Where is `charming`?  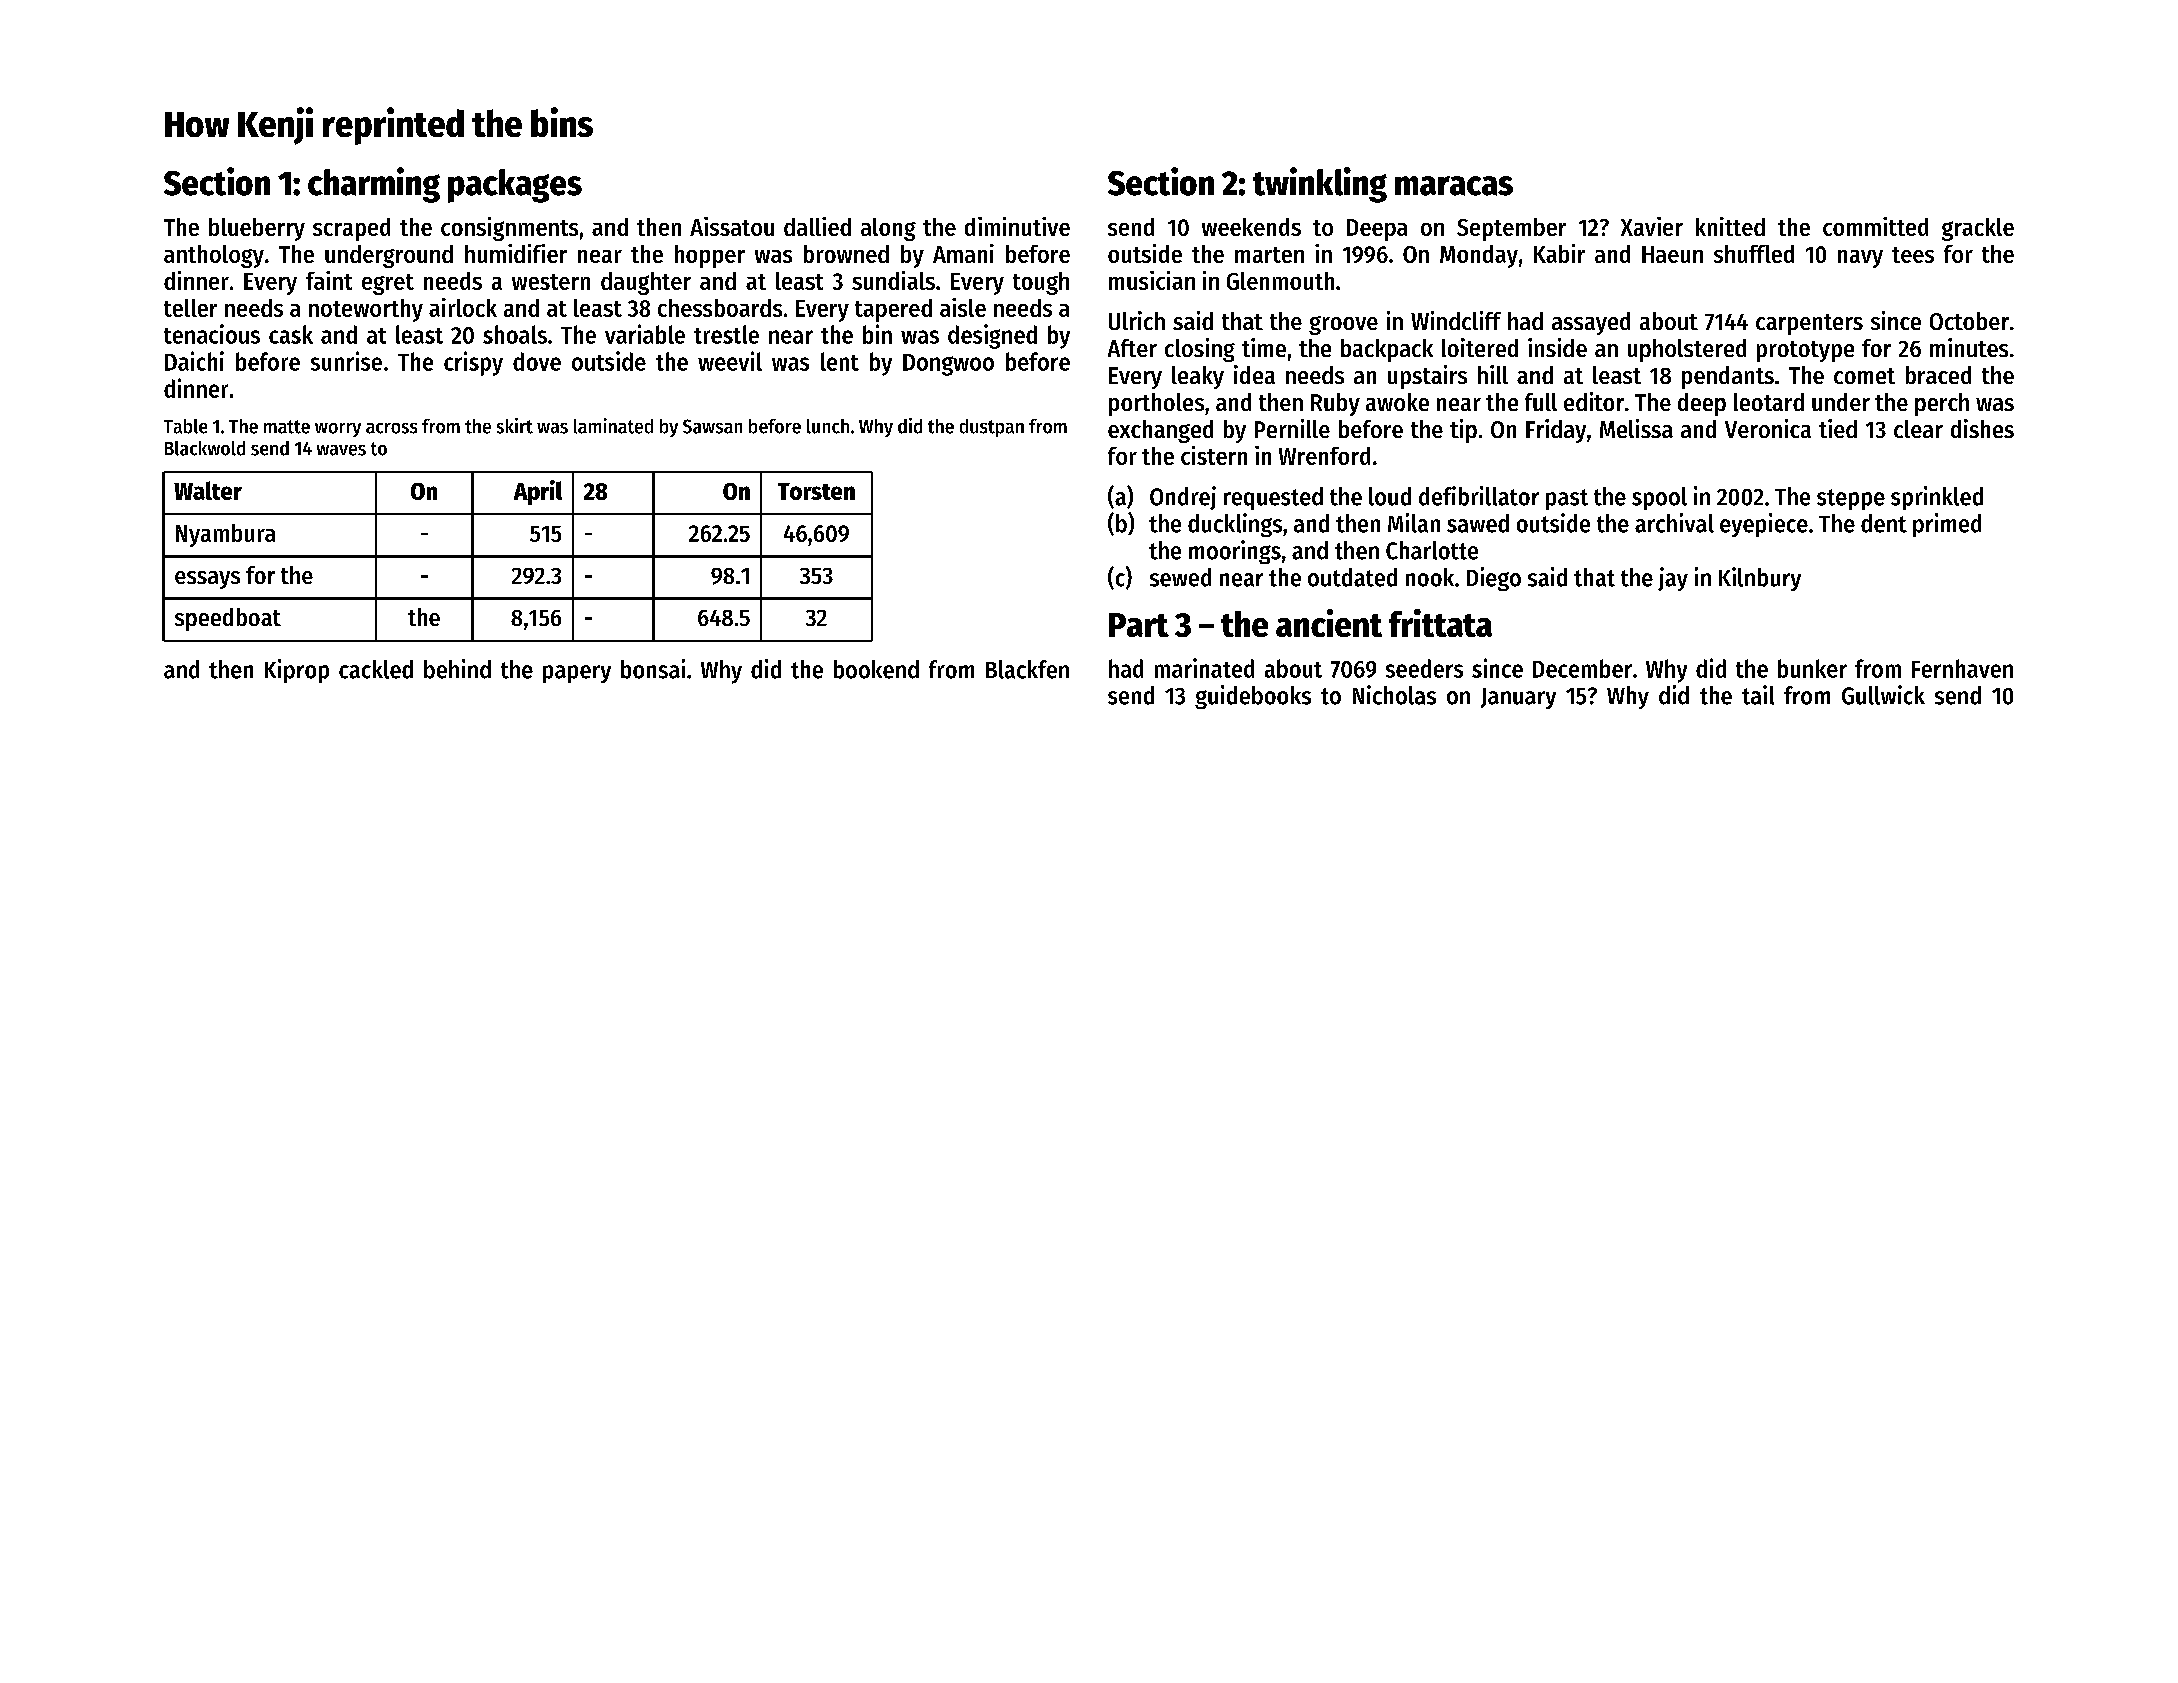
charming is located at coordinates (374, 185).
